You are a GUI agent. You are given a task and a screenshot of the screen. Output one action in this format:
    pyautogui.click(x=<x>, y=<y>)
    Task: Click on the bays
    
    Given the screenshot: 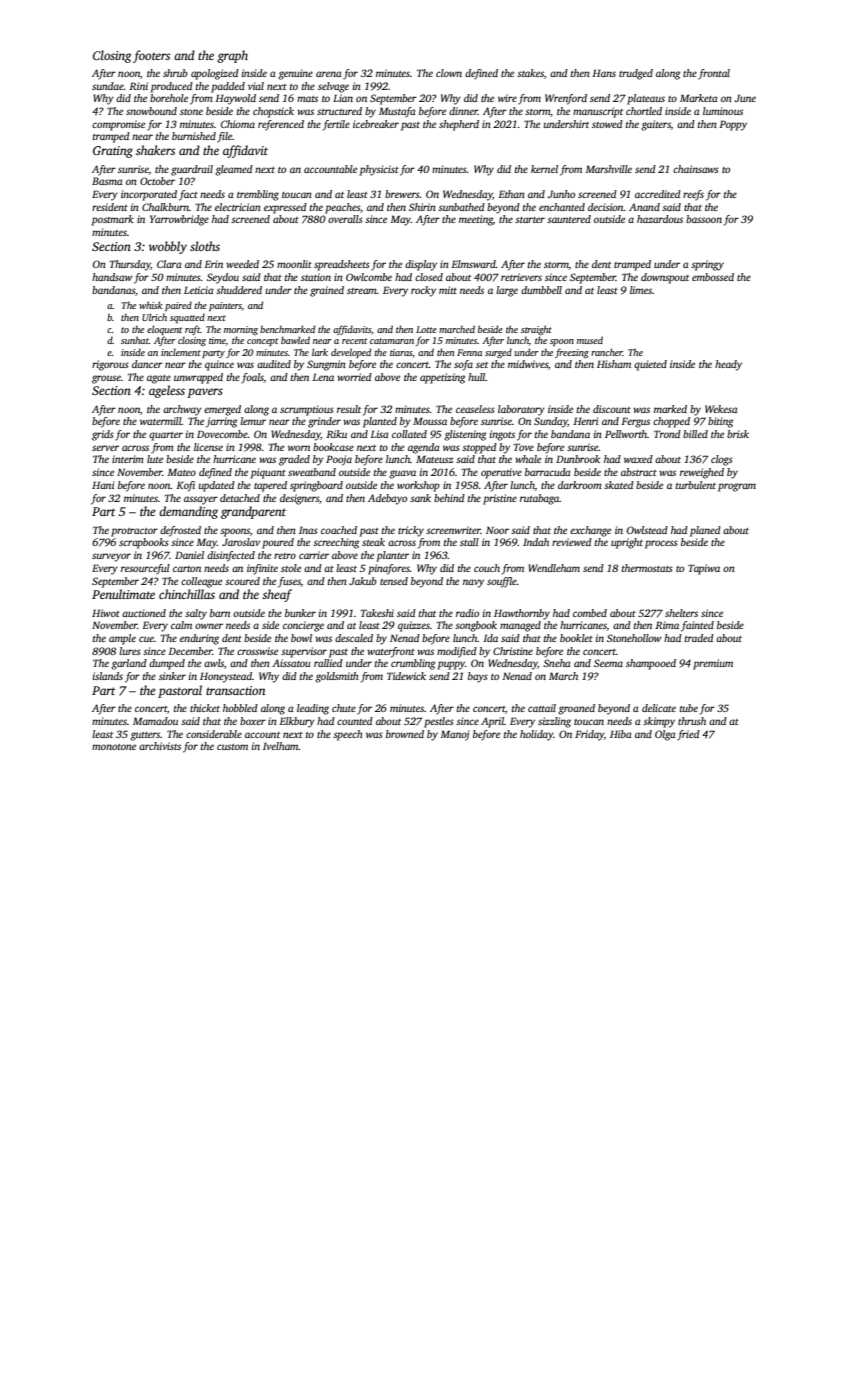 What is the action you would take?
    pyautogui.click(x=478, y=677)
